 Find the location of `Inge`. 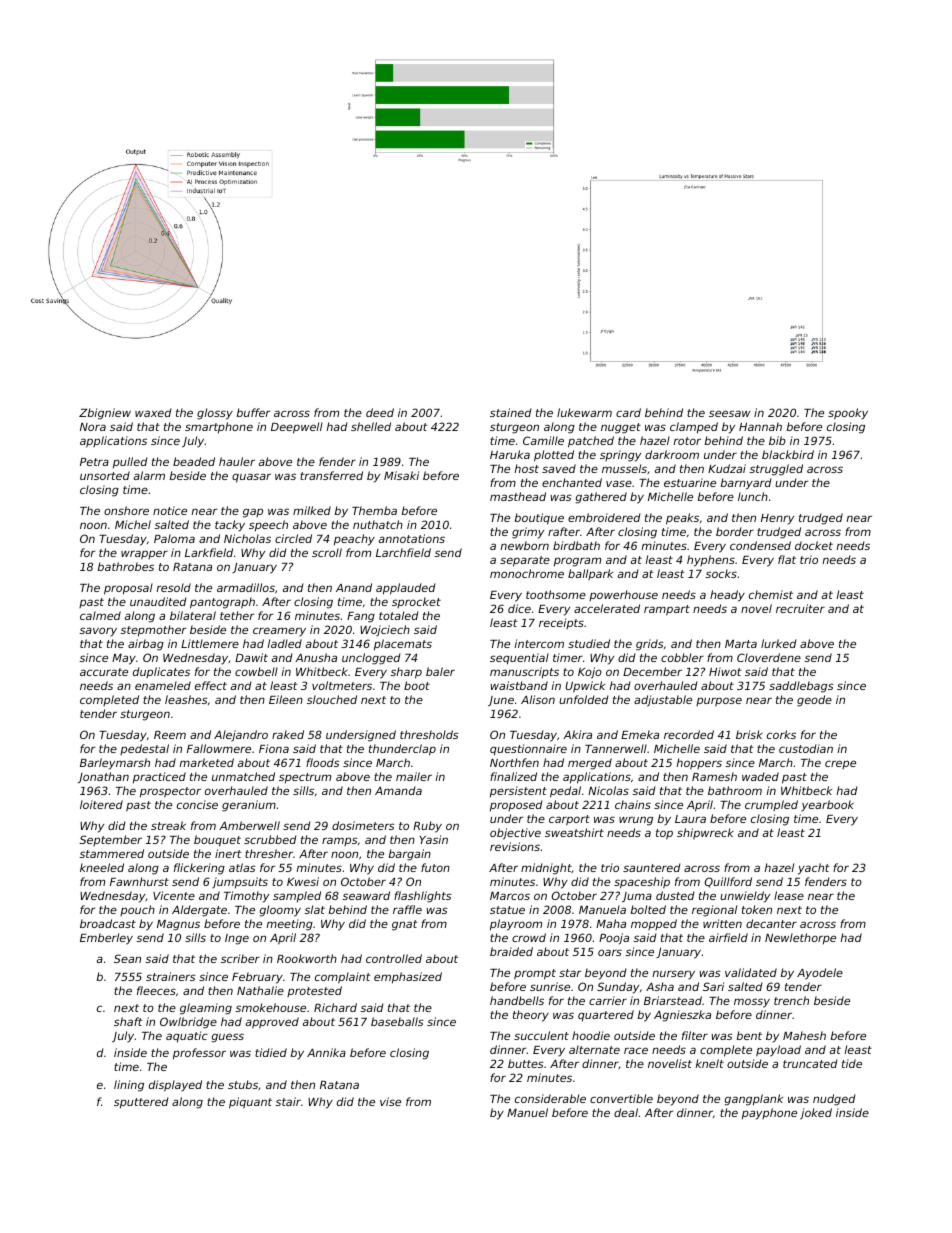

Inge is located at coordinates (237, 939).
